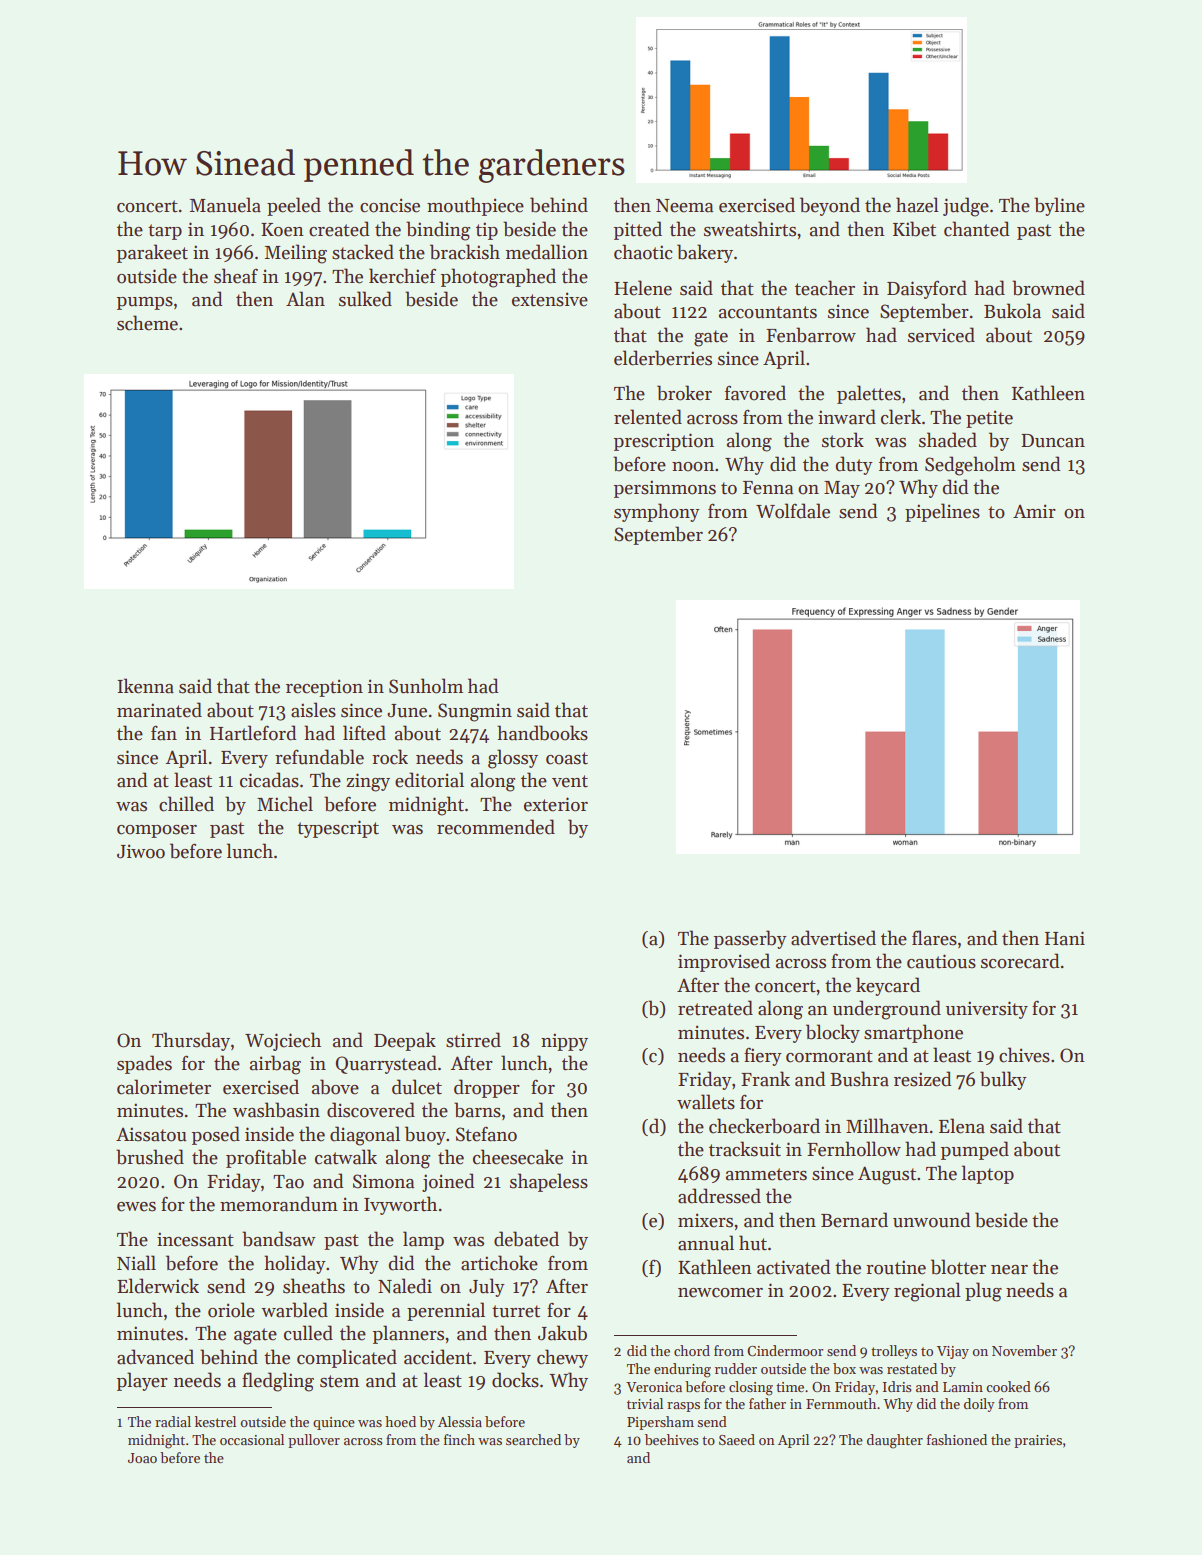 The height and width of the screenshot is (1555, 1202). I want to click on bakery, so click(705, 253).
